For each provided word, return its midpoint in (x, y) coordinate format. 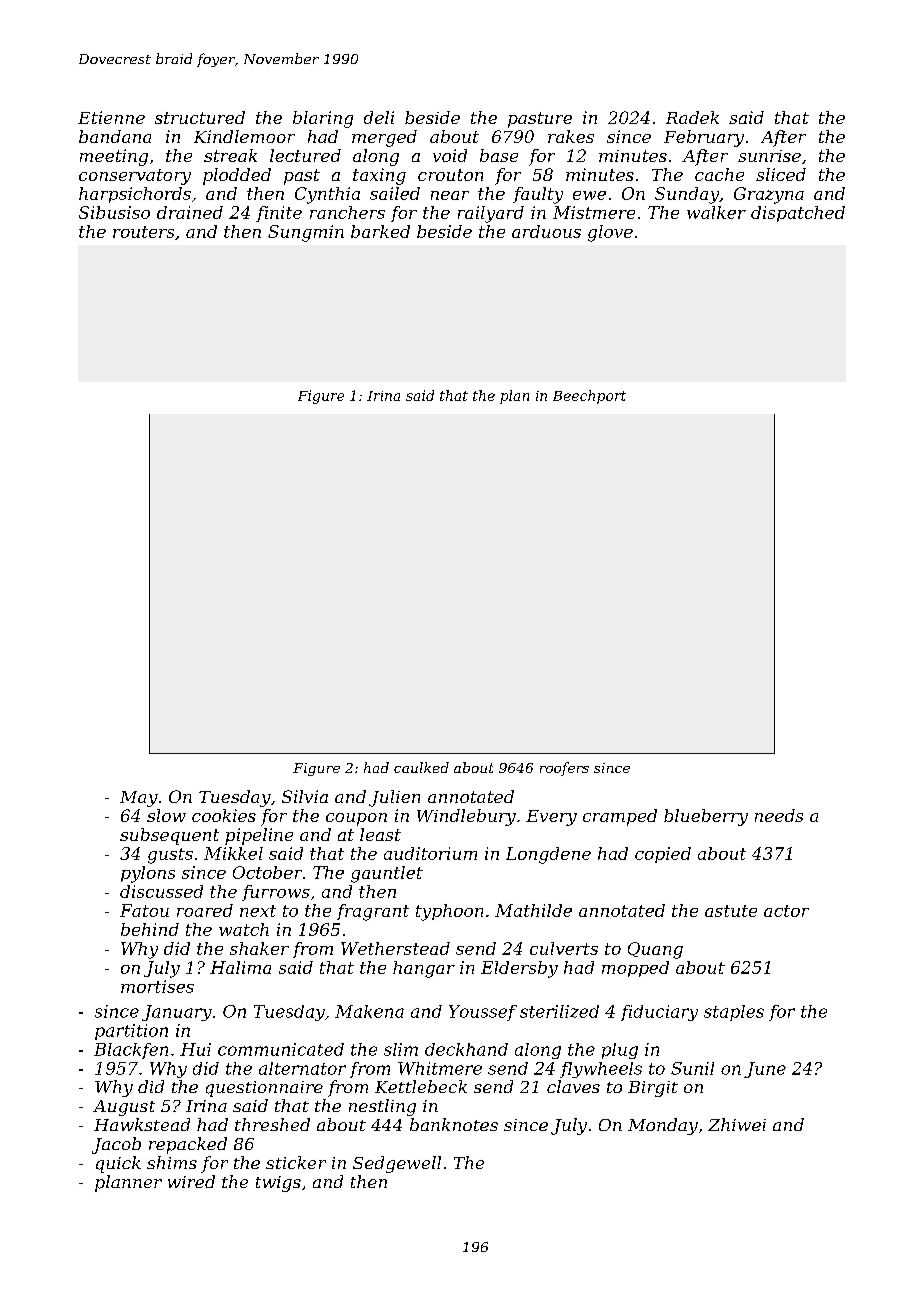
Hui (195, 1049)
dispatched (798, 214)
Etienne (111, 117)
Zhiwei (737, 1124)
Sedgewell (397, 1164)
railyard (491, 214)
